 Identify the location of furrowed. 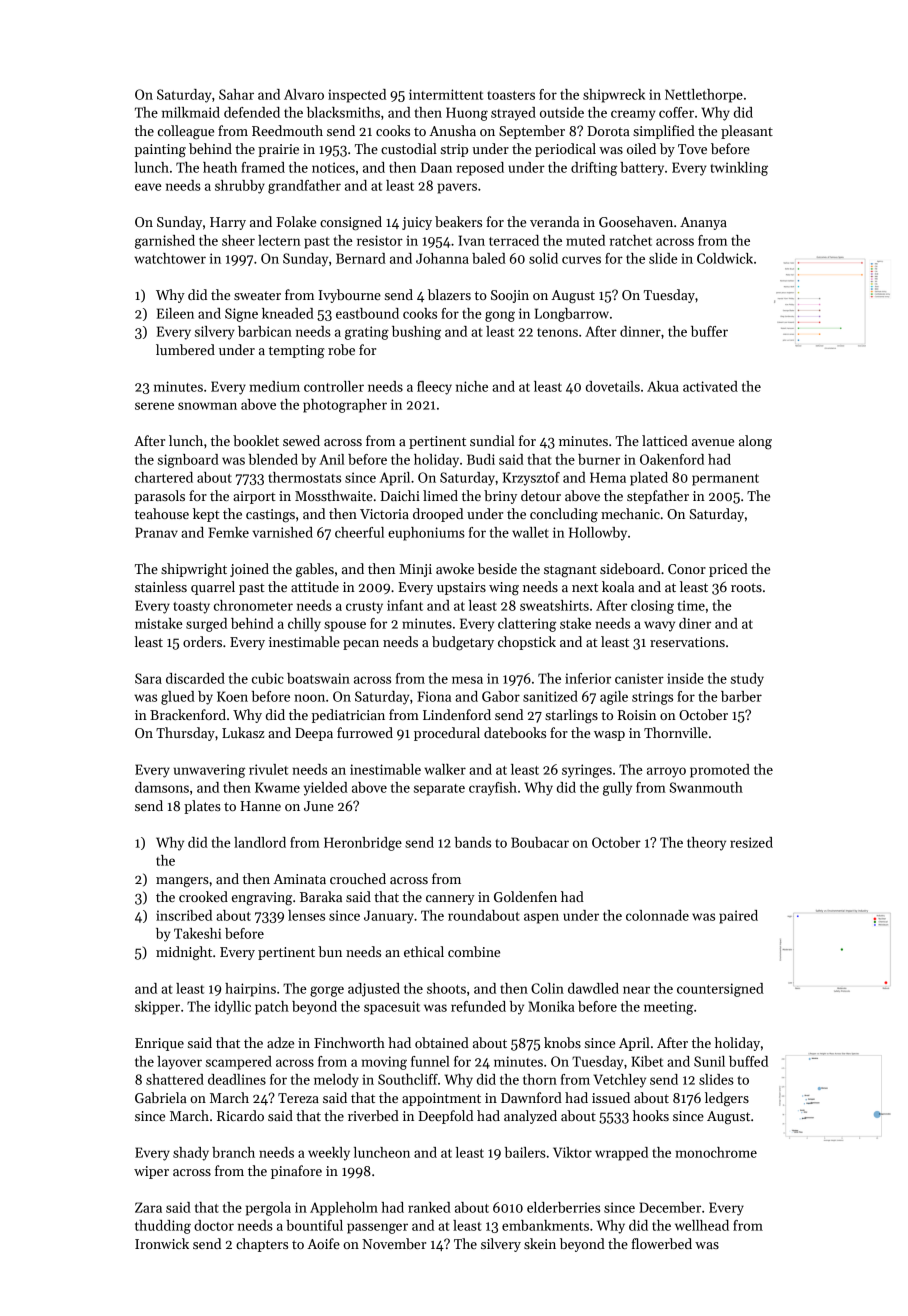
(365, 732).
